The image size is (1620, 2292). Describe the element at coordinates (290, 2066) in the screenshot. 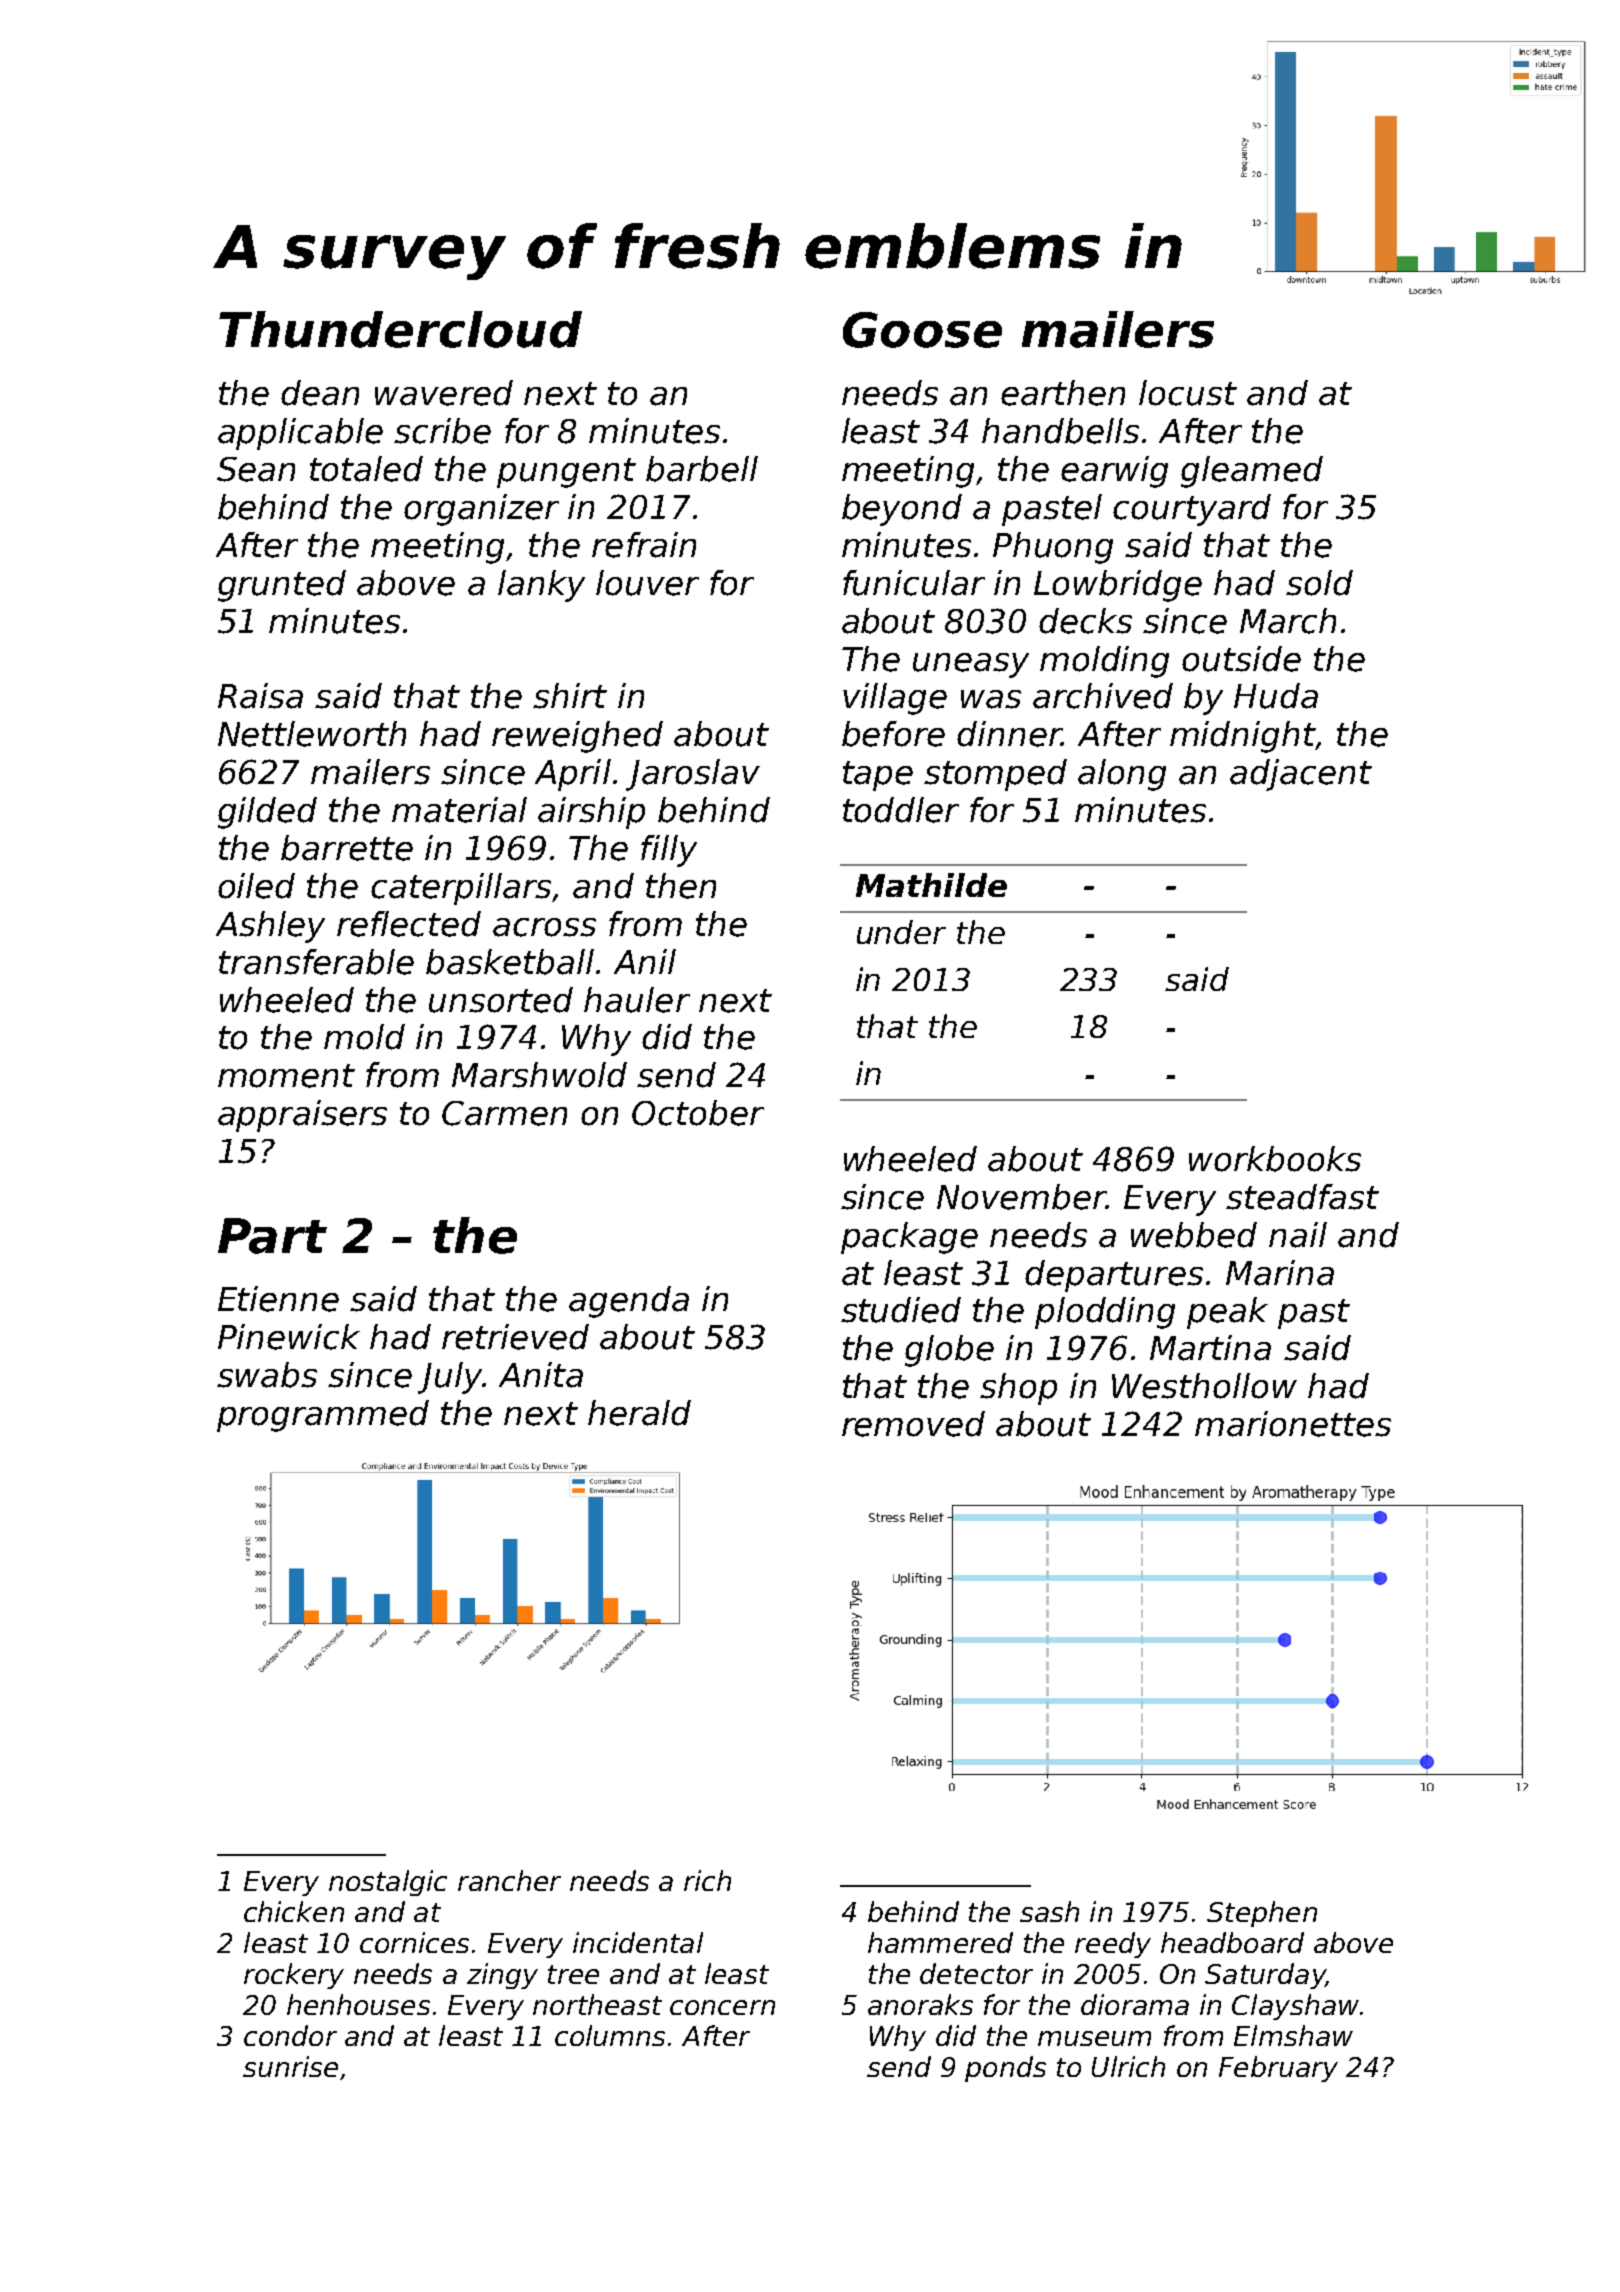

I see `sunrise` at that location.
